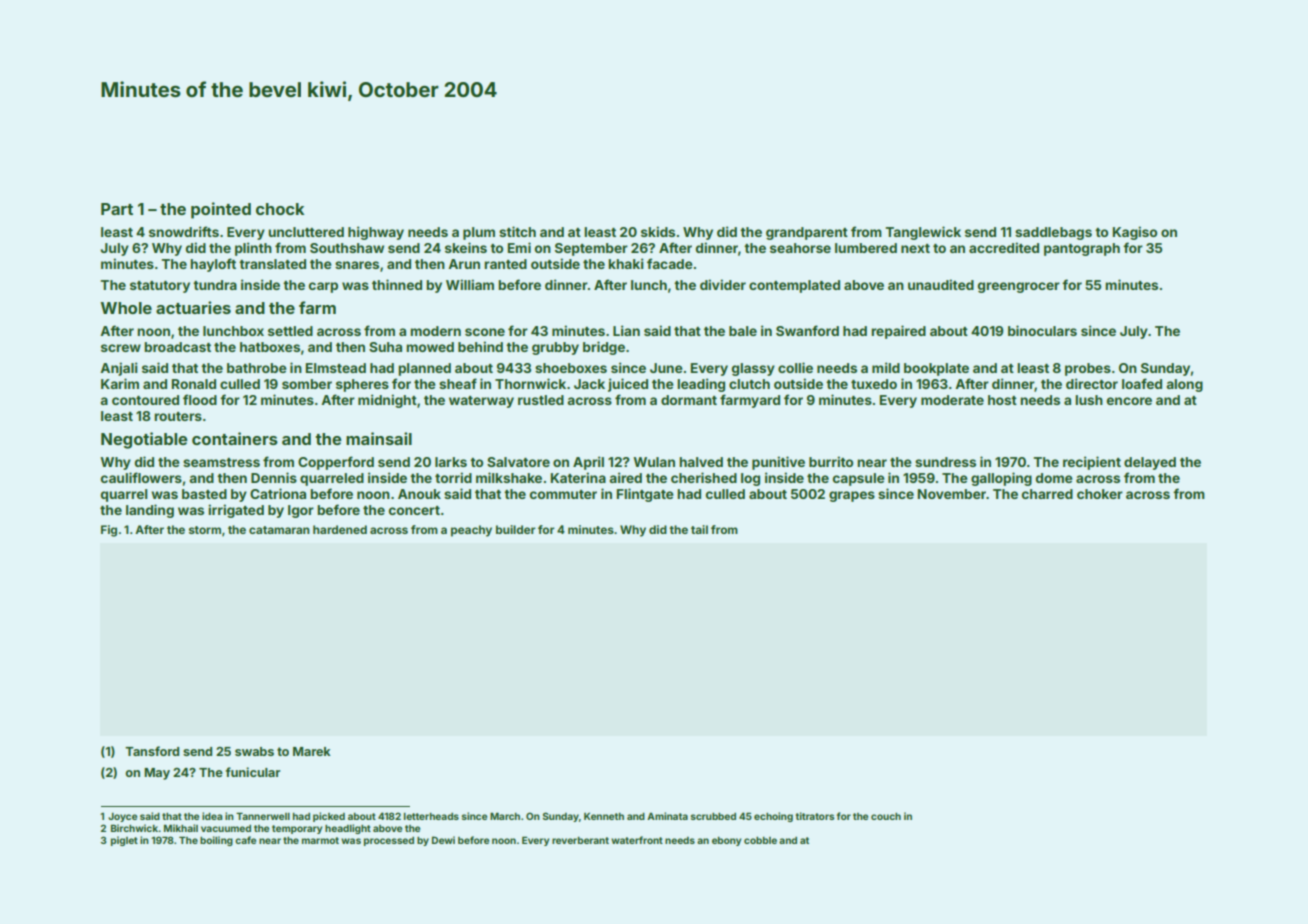 This document has width=1308, height=924. Describe the element at coordinates (157, 774) in the document. I see `May` at that location.
